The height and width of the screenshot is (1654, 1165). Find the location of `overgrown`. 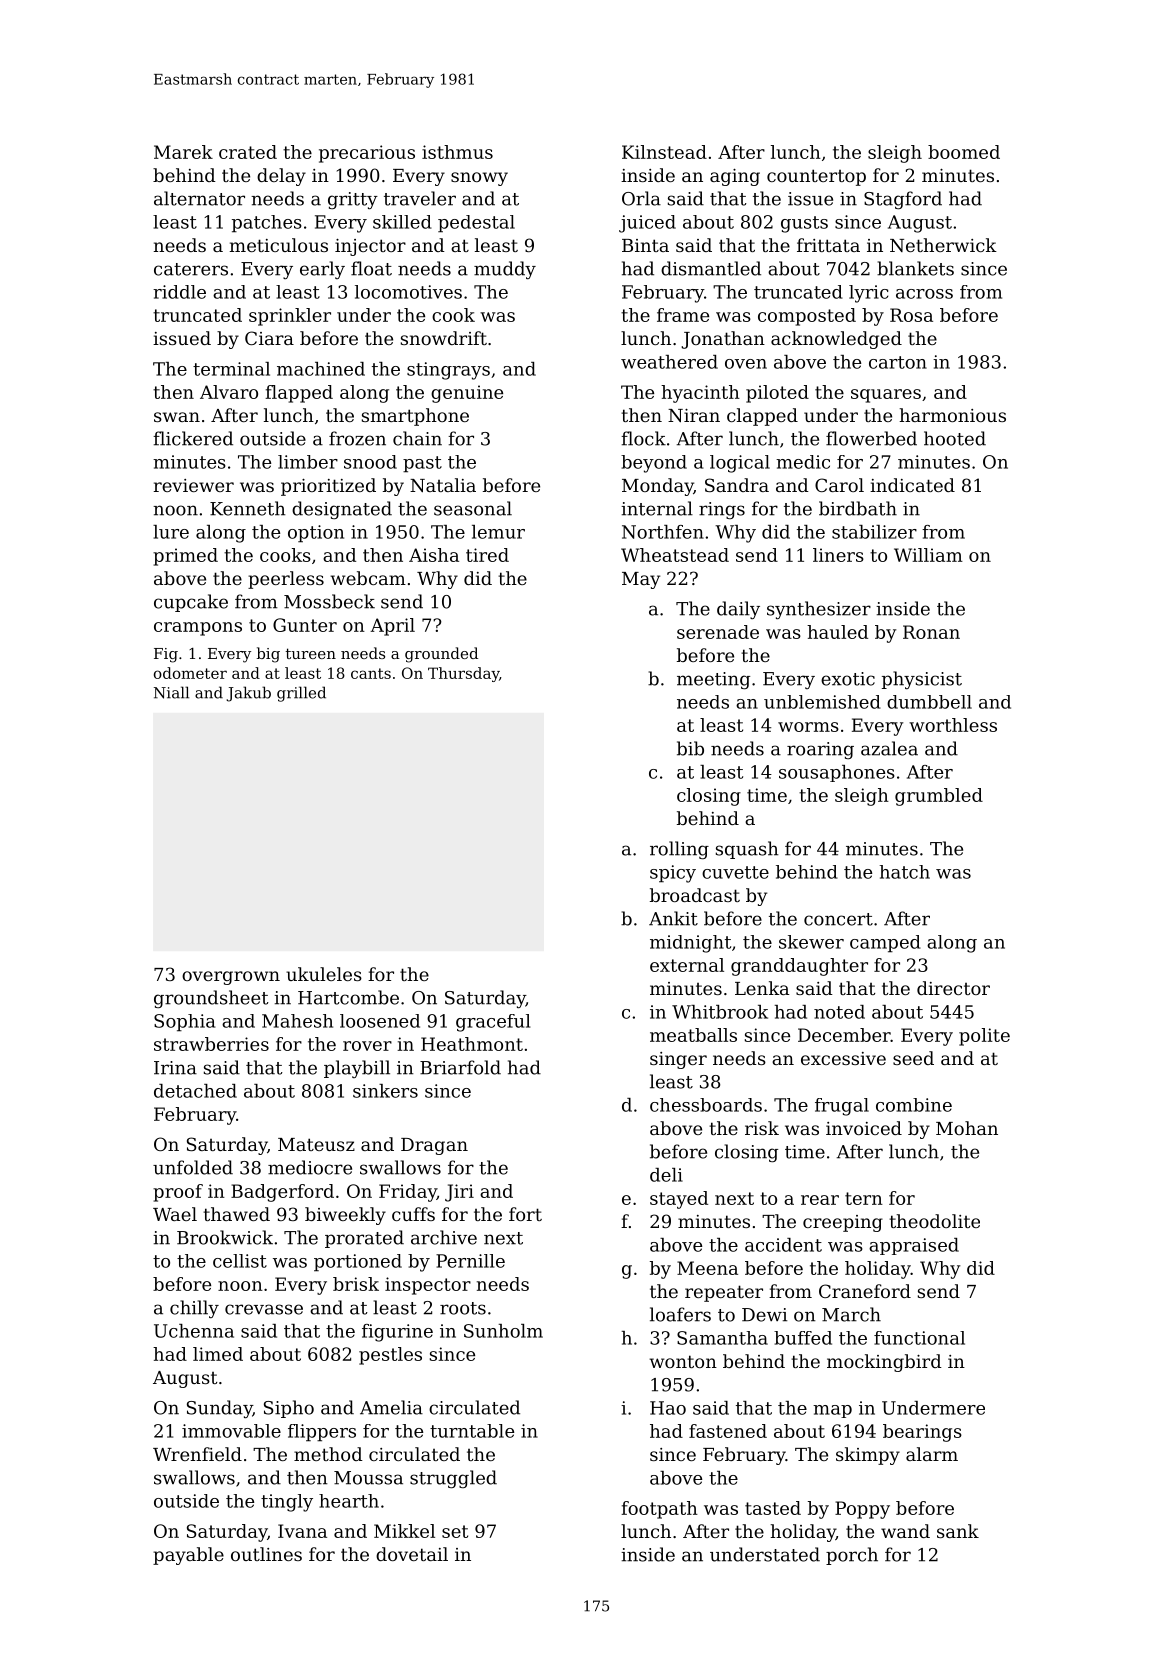

overgrown is located at coordinates (231, 978).
